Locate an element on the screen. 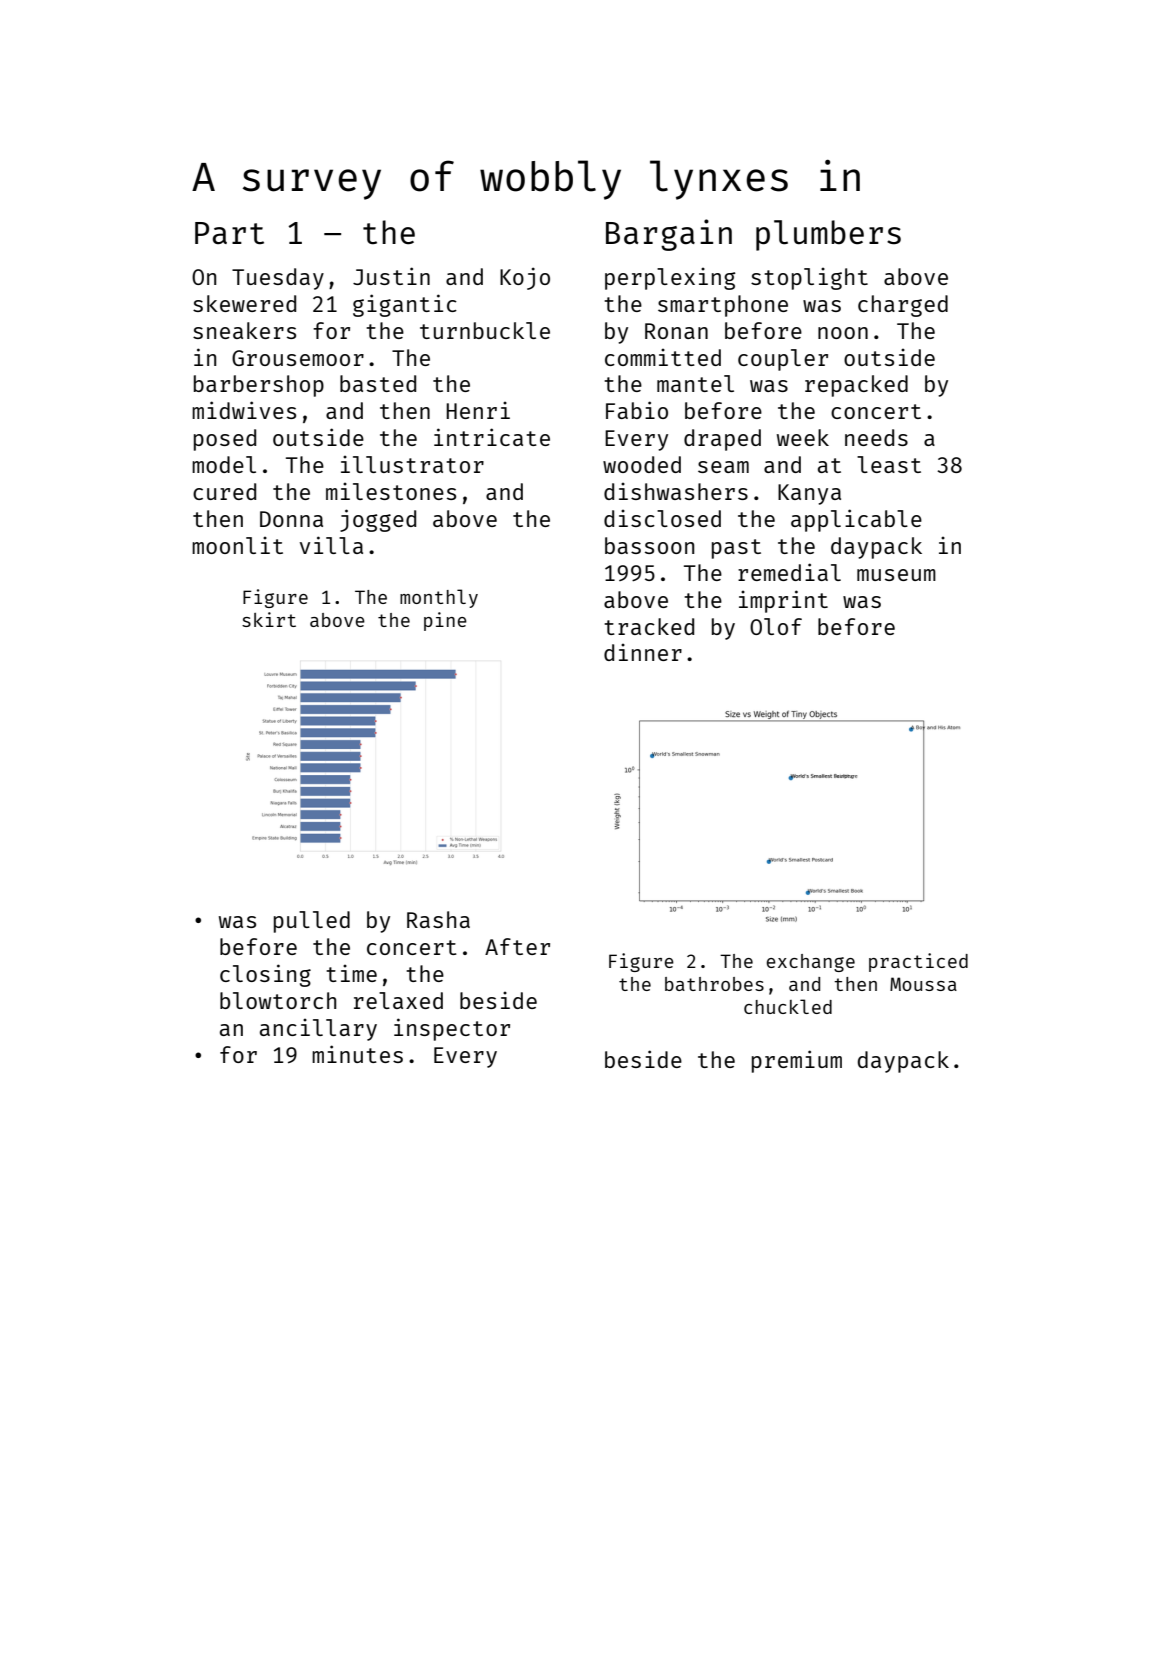  wooded is located at coordinates (642, 464).
